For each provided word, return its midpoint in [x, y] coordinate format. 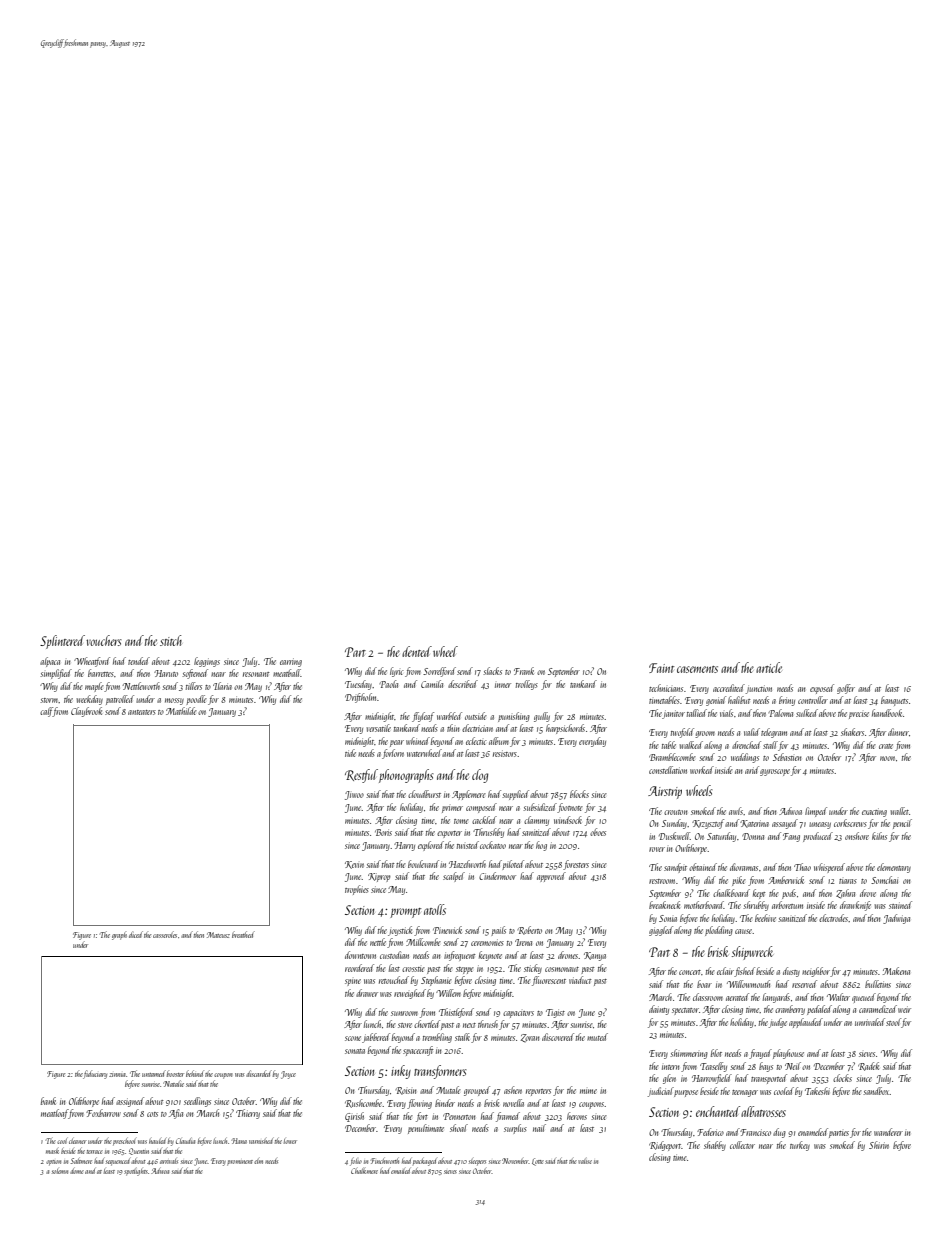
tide [350, 753]
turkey [800, 1146]
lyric [397, 672]
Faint [661, 668]
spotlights [136, 1172]
